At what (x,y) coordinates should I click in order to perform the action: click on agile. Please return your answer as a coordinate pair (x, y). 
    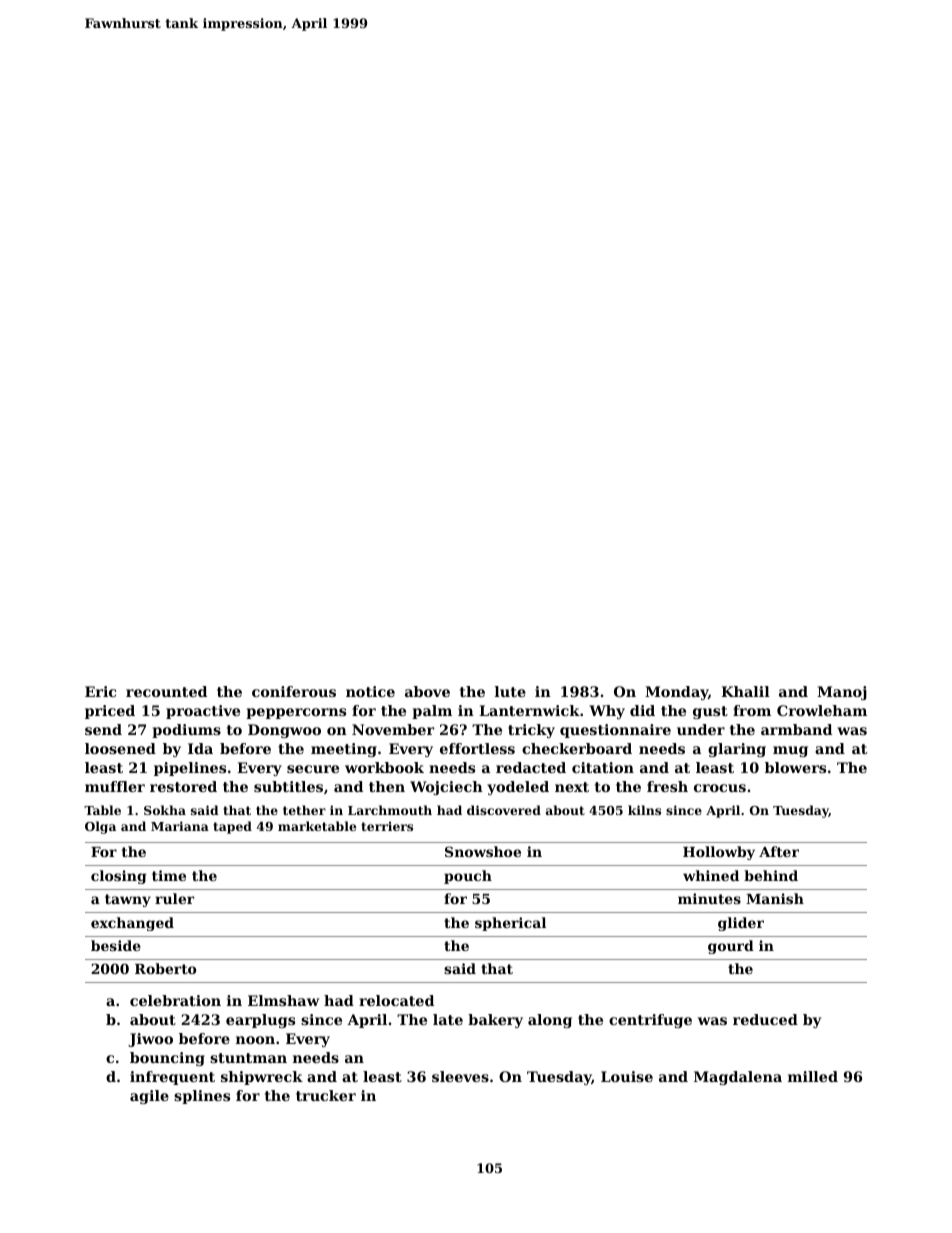
    Looking at the image, I should click on (149, 1097).
